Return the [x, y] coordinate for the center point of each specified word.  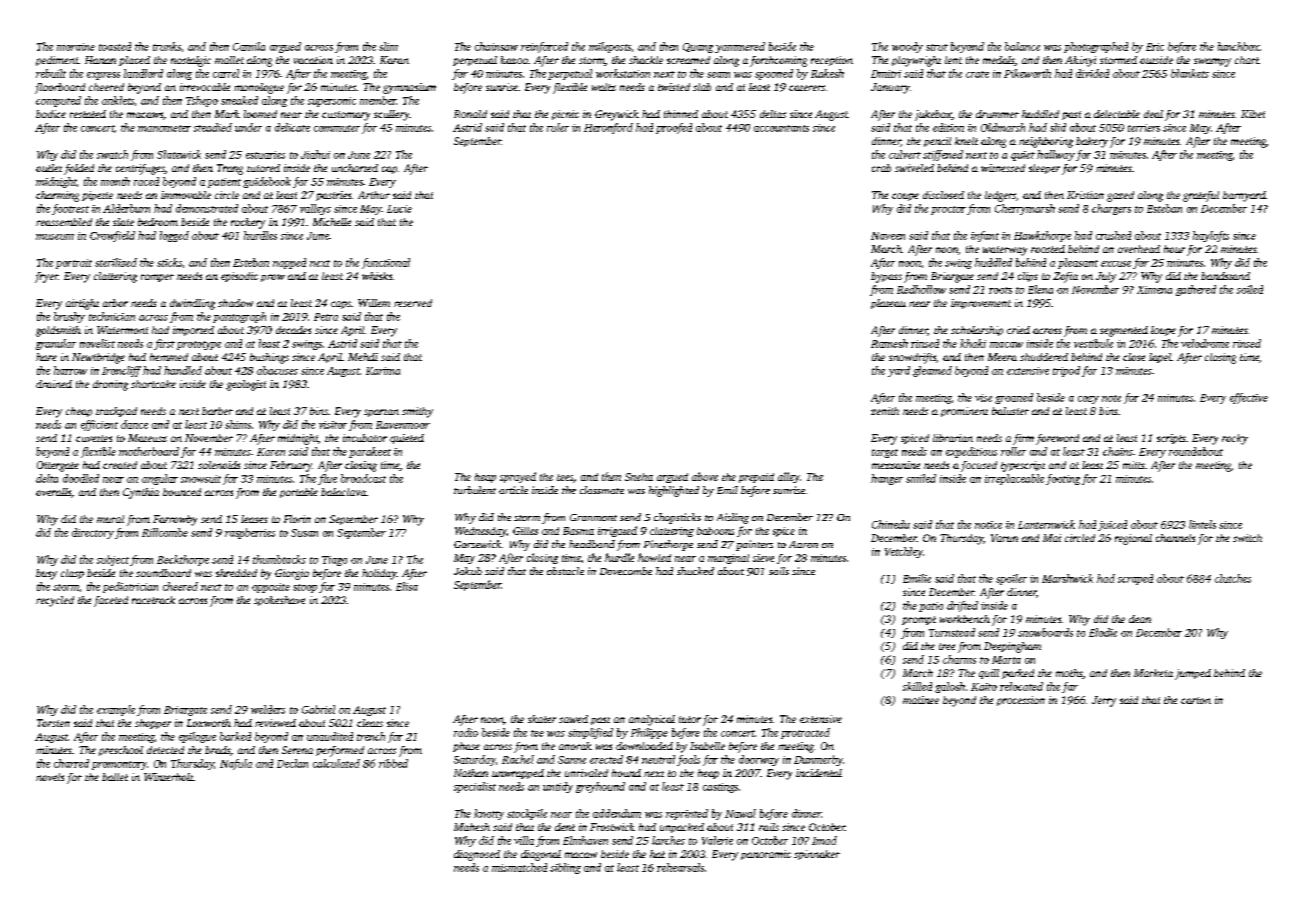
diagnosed [477, 855]
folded [79, 169]
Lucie [399, 209]
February [291, 466]
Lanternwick [1046, 524]
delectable [1117, 114]
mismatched [519, 867]
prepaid [756, 478]
